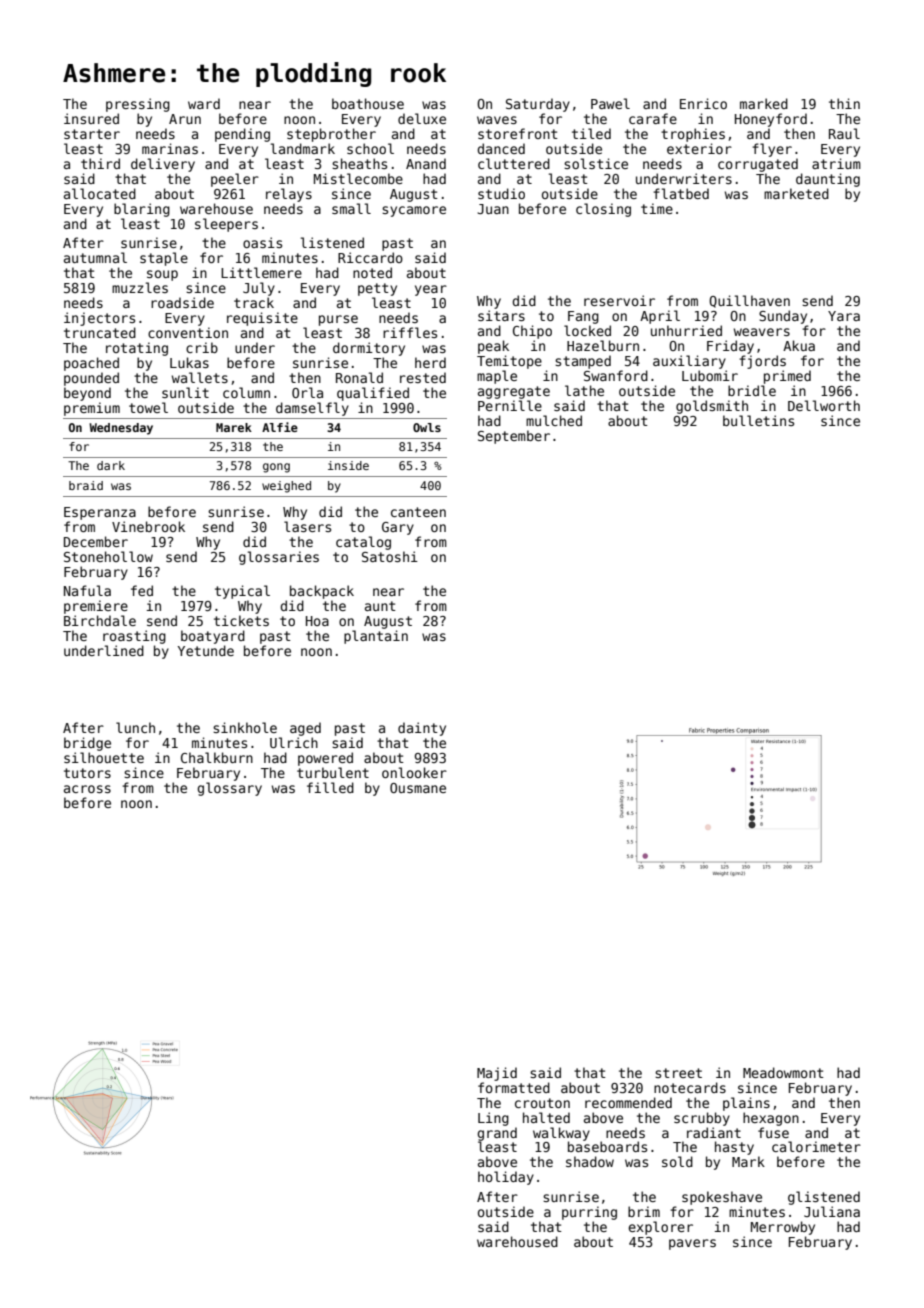  Describe the element at coordinates (427, 427) in the document. I see `Owls` at that location.
